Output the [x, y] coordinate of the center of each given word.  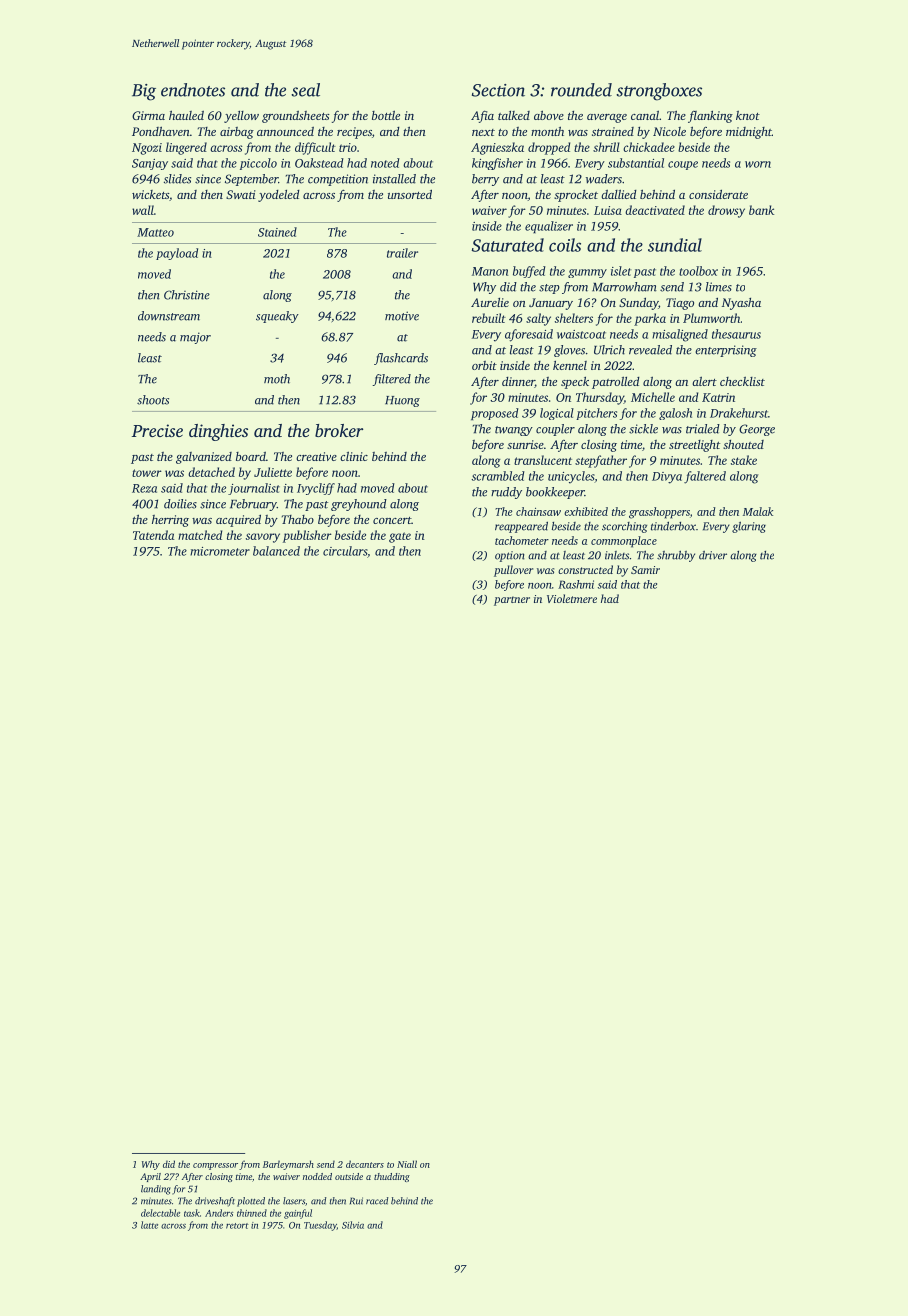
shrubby [676, 556]
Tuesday [320, 1226]
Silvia [353, 1225]
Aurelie [490, 302]
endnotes [193, 90]
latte [149, 1225]
